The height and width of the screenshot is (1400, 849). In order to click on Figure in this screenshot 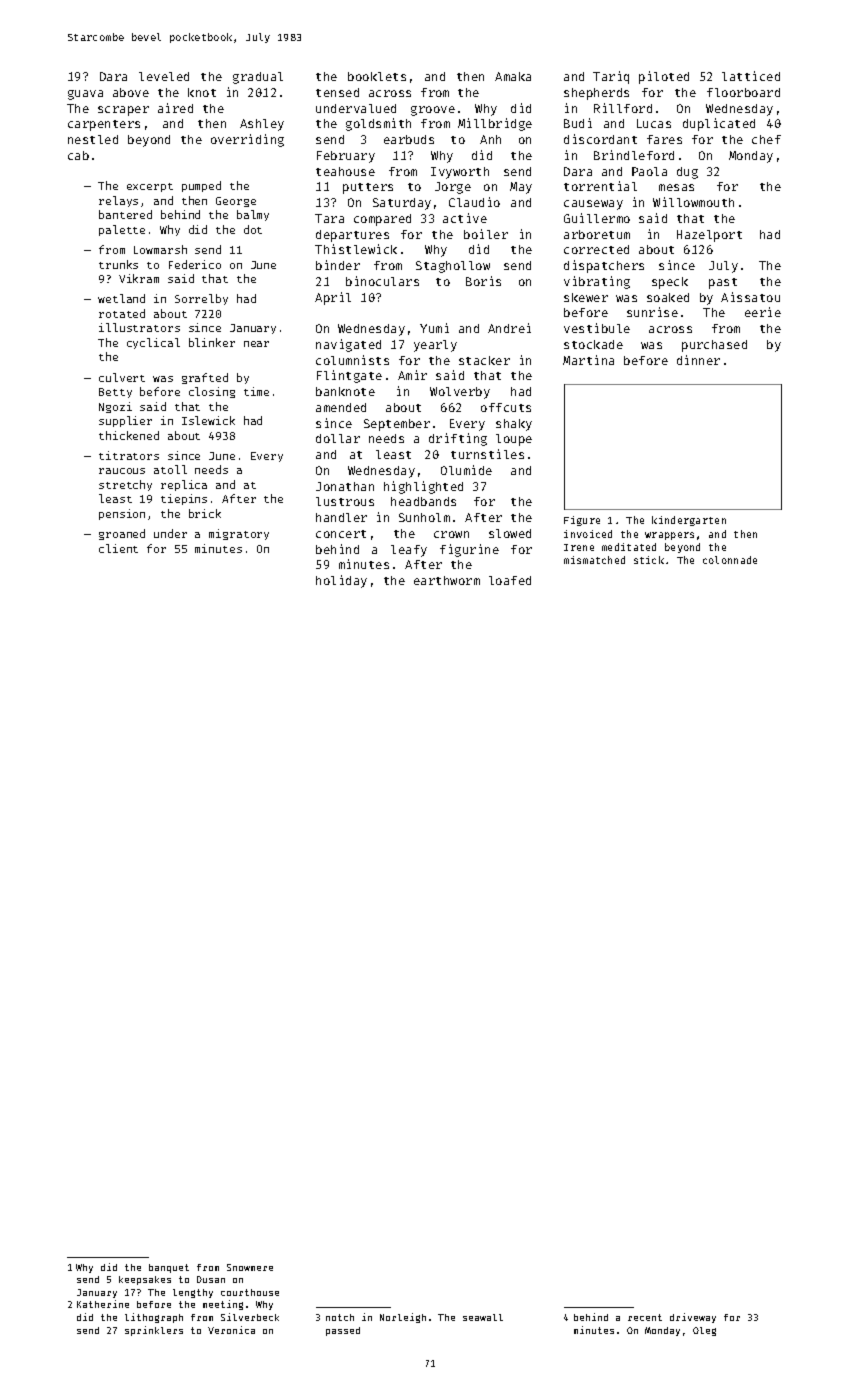, I will do `click(582, 521)`.
